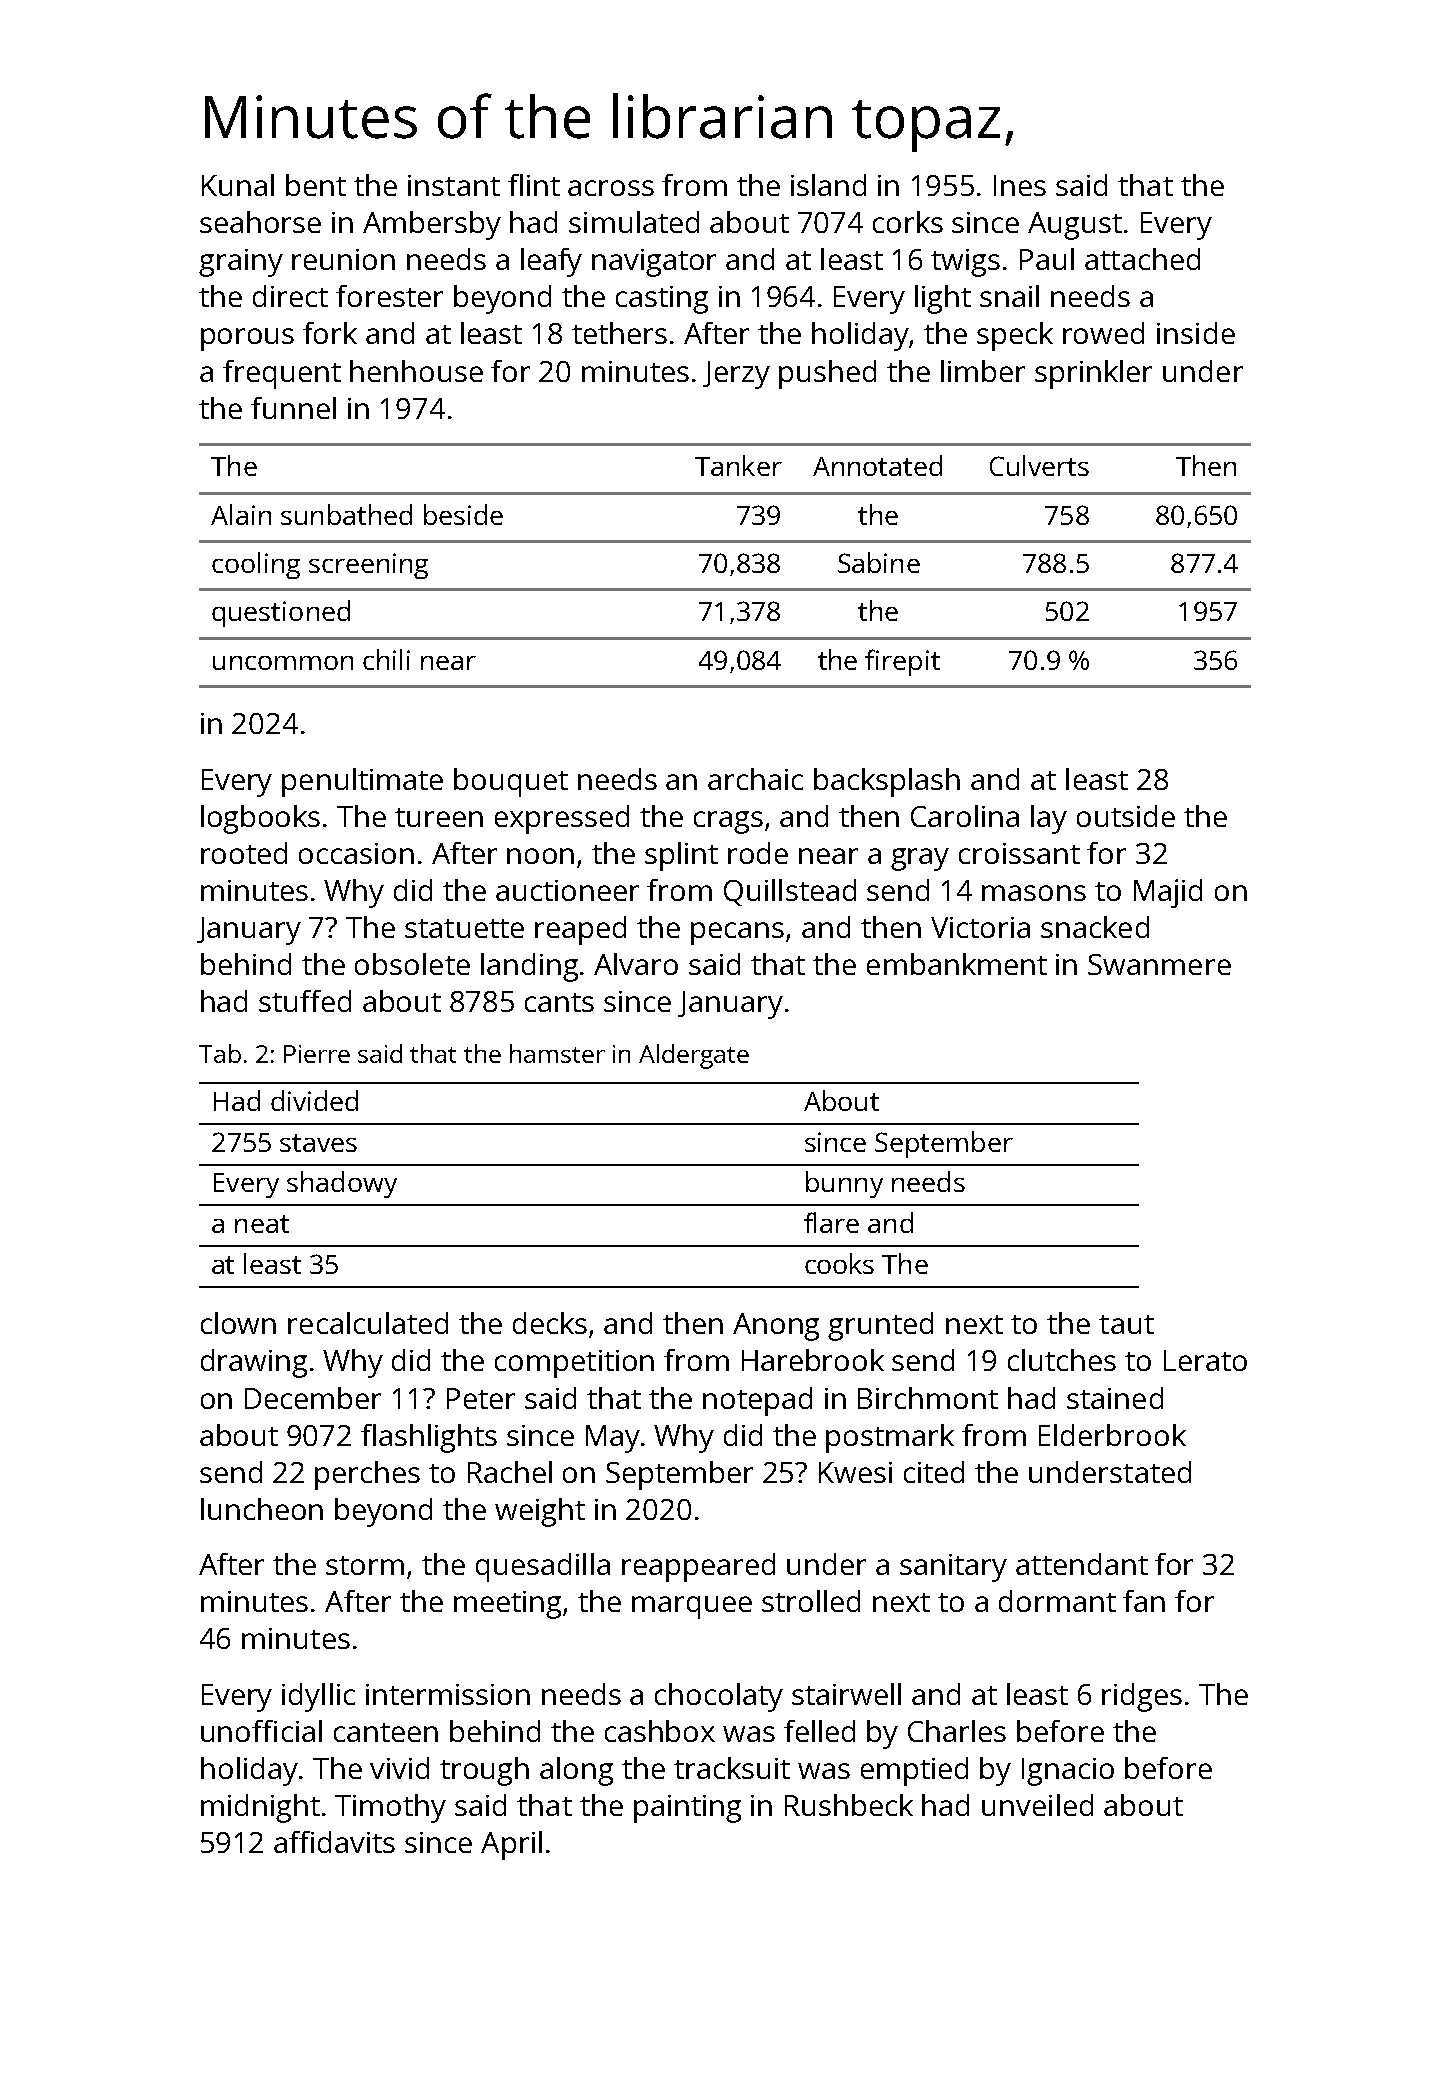 This page has height=2100, width=1450. What do you see at coordinates (416, 371) in the page?
I see `henhouse` at bounding box center [416, 371].
